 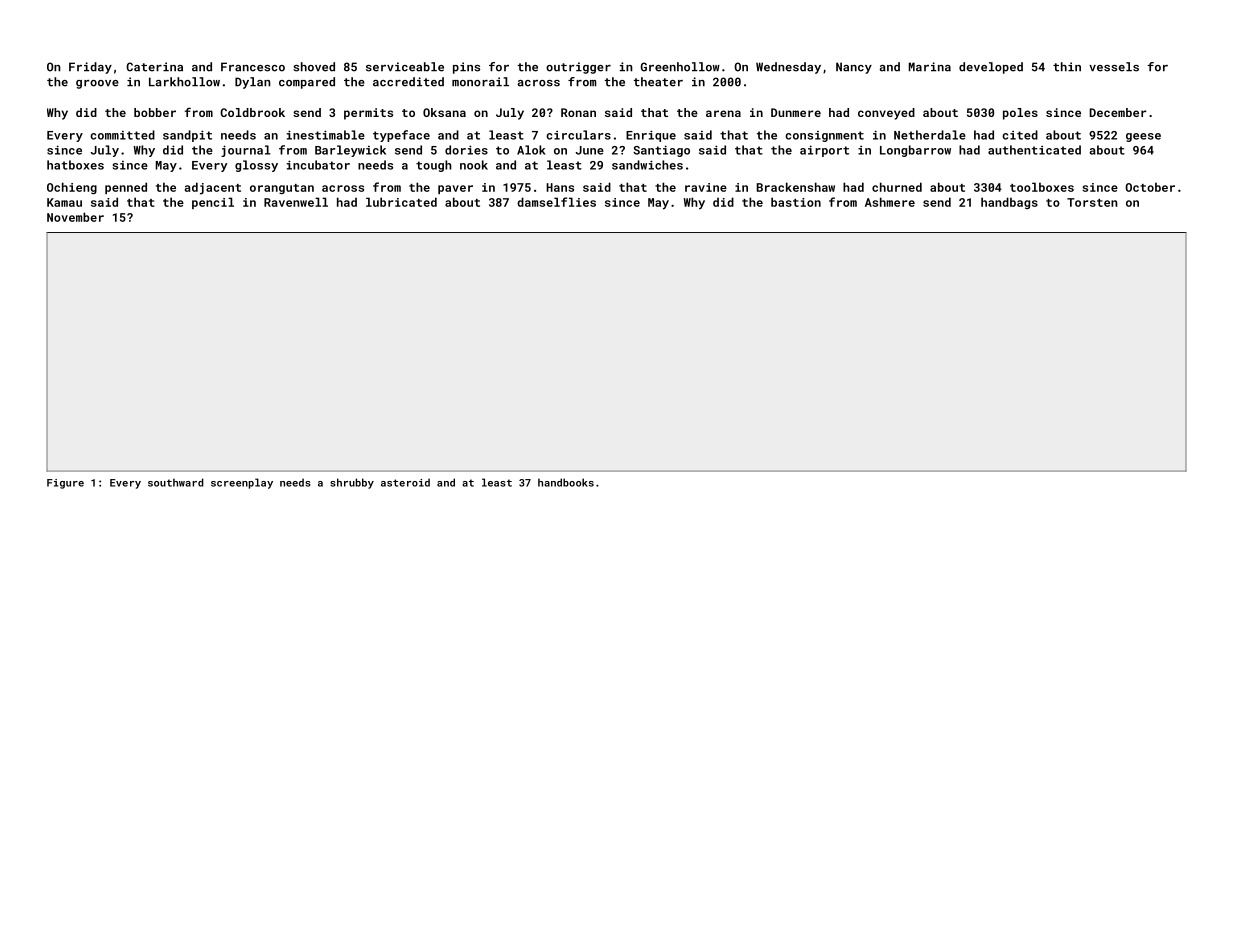 What do you see at coordinates (796, 202) in the screenshot?
I see `bastion` at bounding box center [796, 202].
